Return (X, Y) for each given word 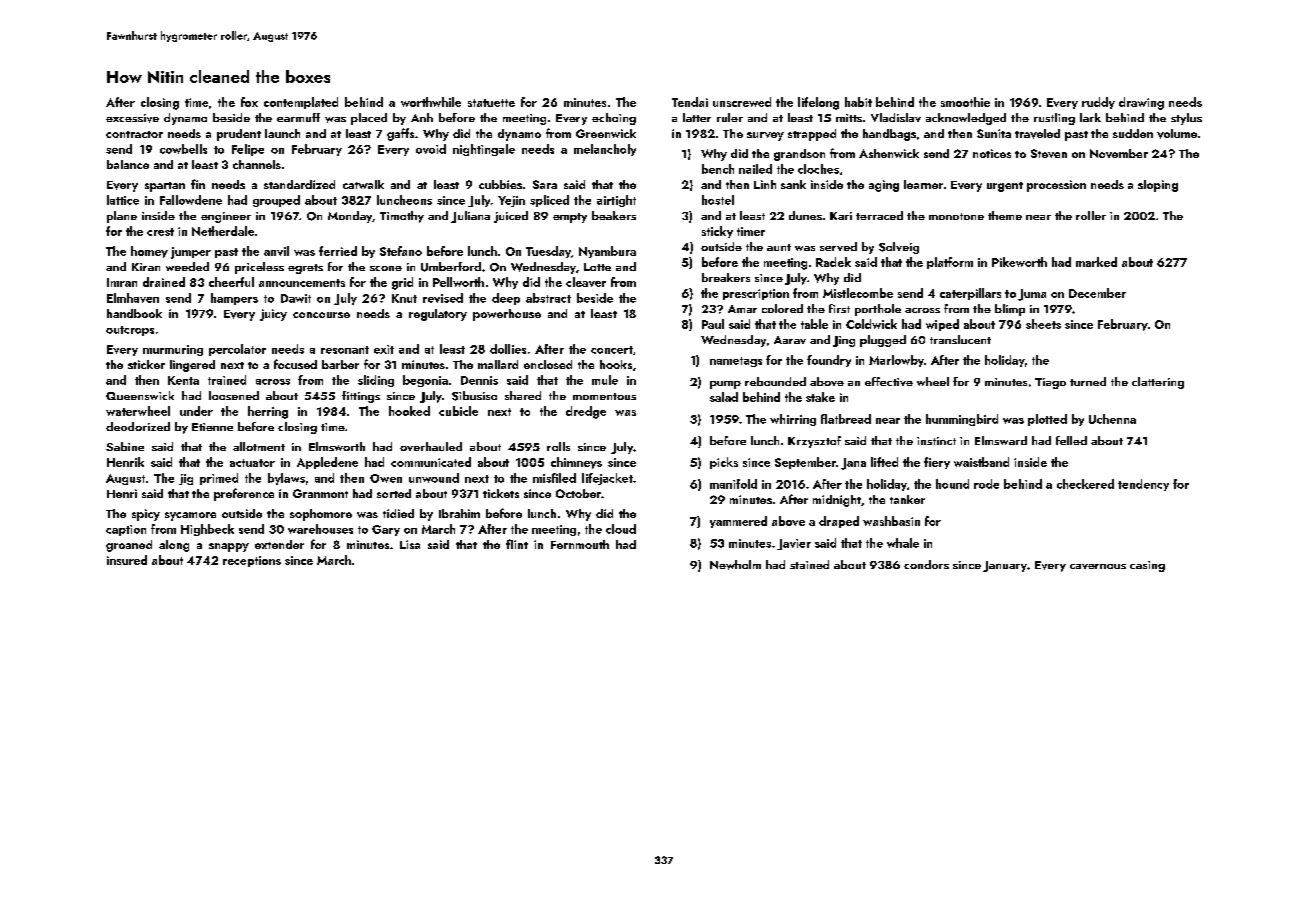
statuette (491, 103)
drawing (1141, 103)
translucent (960, 339)
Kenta (183, 380)
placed (369, 119)
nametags (736, 362)
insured (127, 560)
